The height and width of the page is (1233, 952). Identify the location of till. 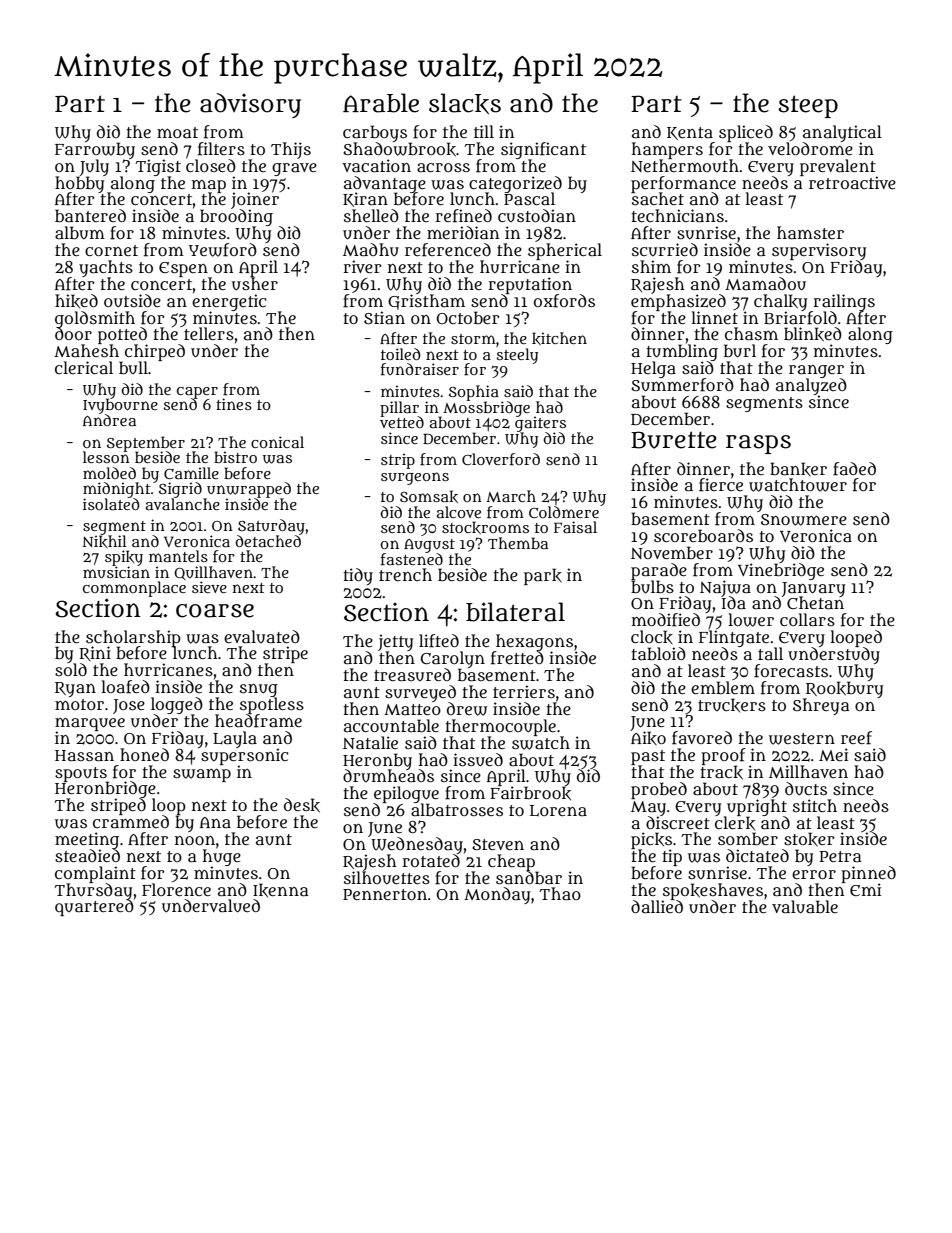
(484, 131).
